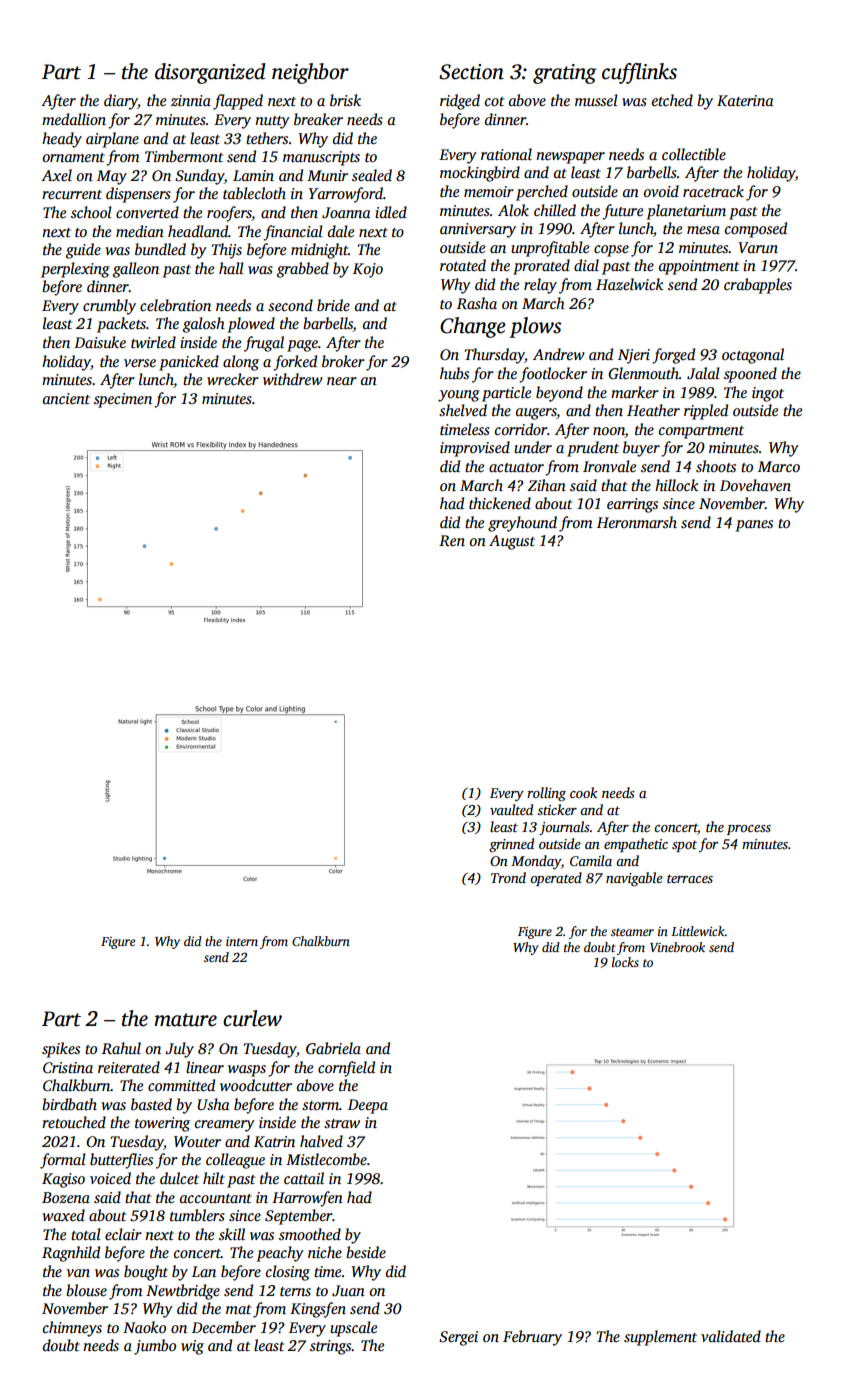 The image size is (849, 1400). Describe the element at coordinates (471, 72) in the screenshot. I see `Section` at that location.
